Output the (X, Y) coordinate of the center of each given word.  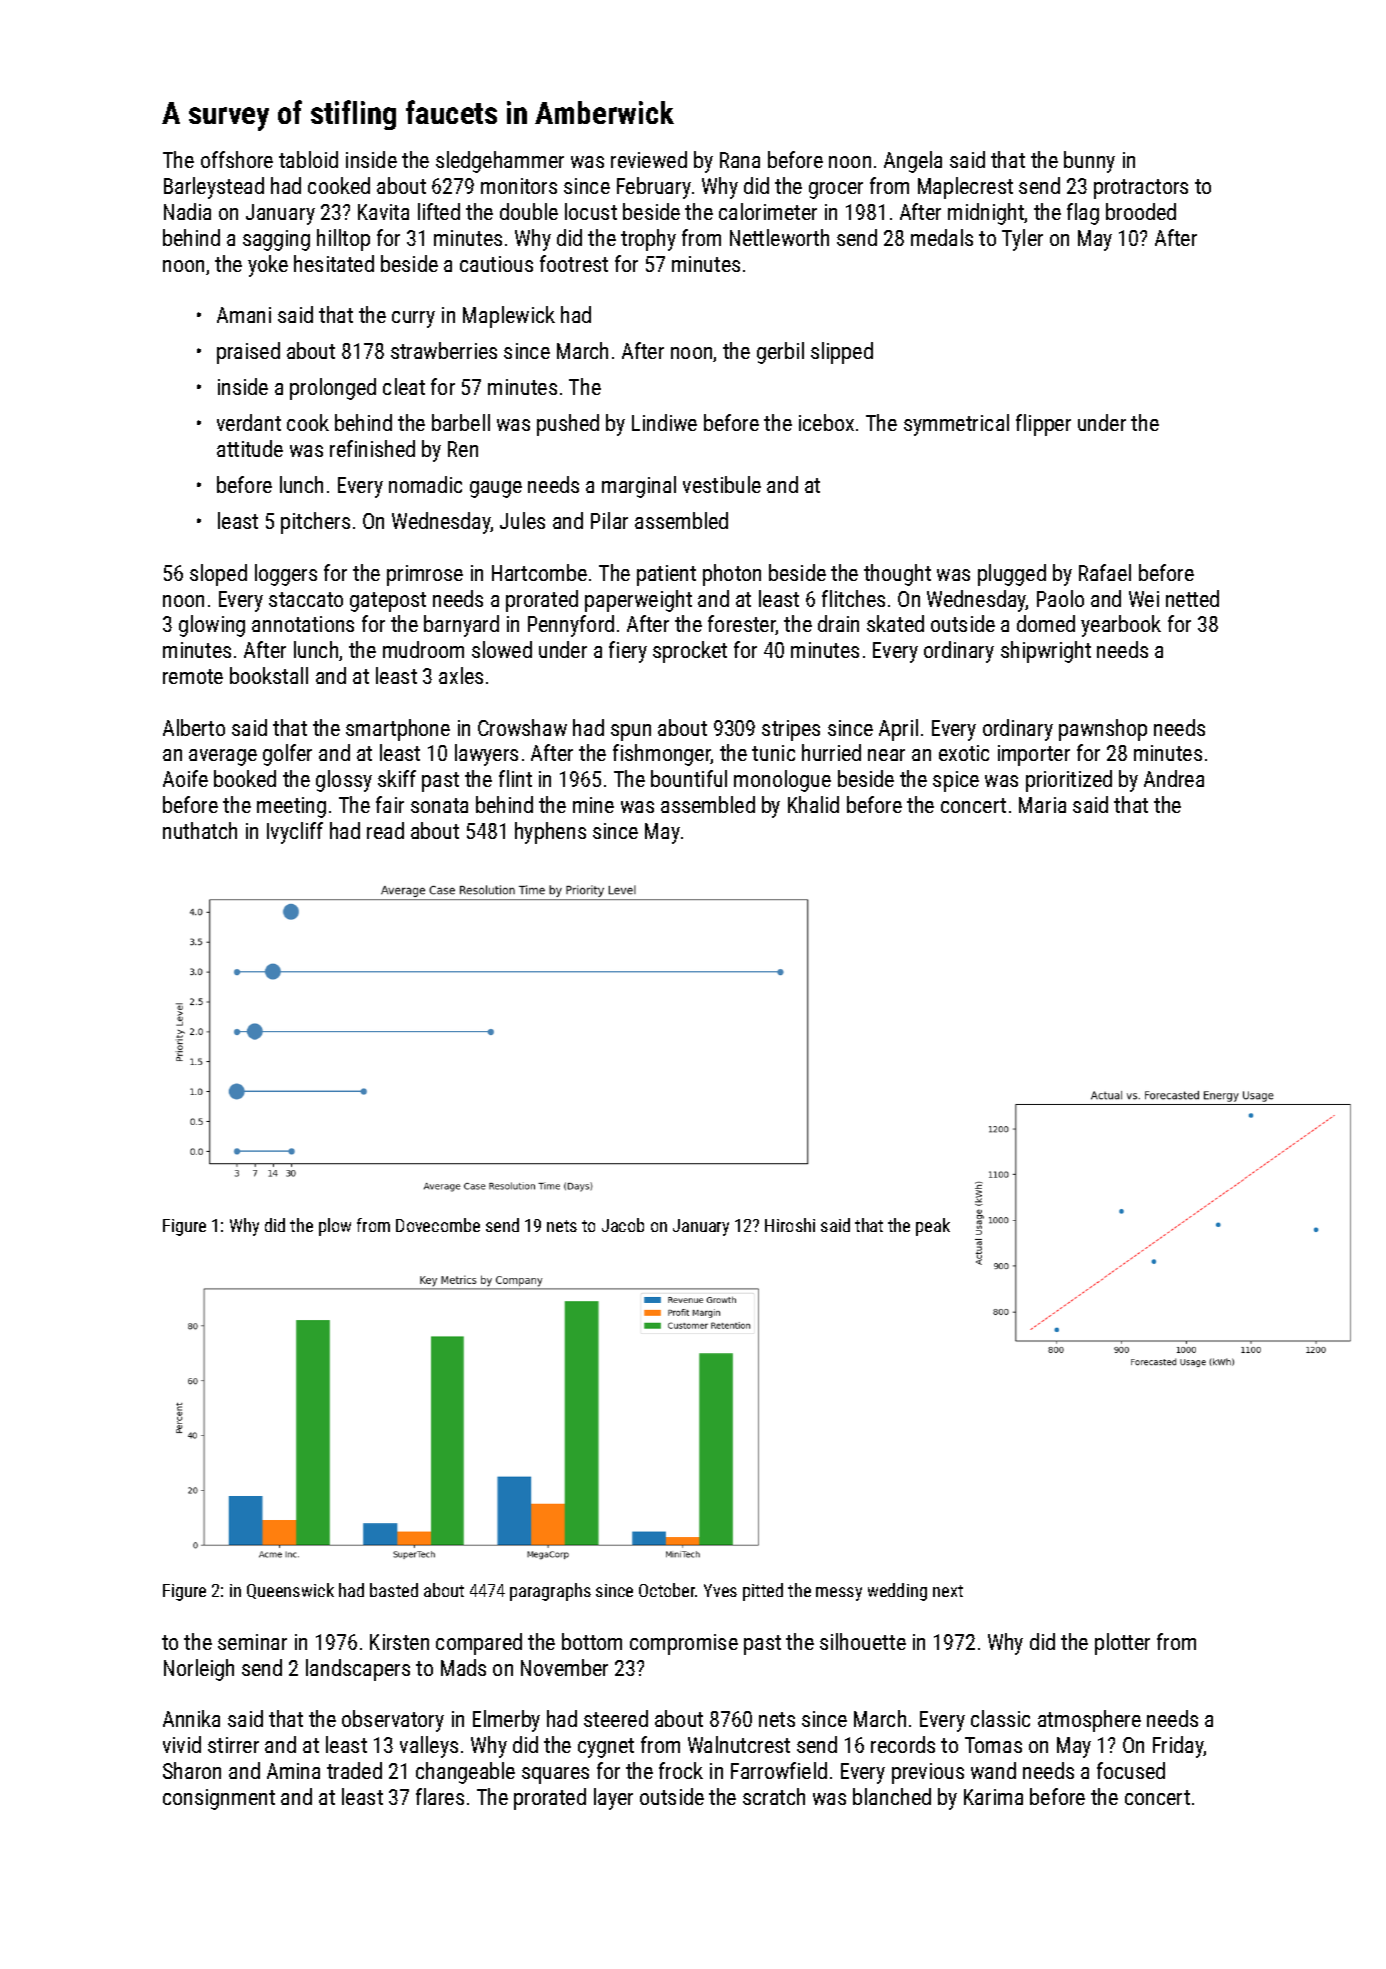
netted (1192, 598)
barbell (461, 422)
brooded (1141, 211)
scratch (774, 1796)
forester (742, 625)
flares (440, 1796)
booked (245, 778)
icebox (826, 422)
